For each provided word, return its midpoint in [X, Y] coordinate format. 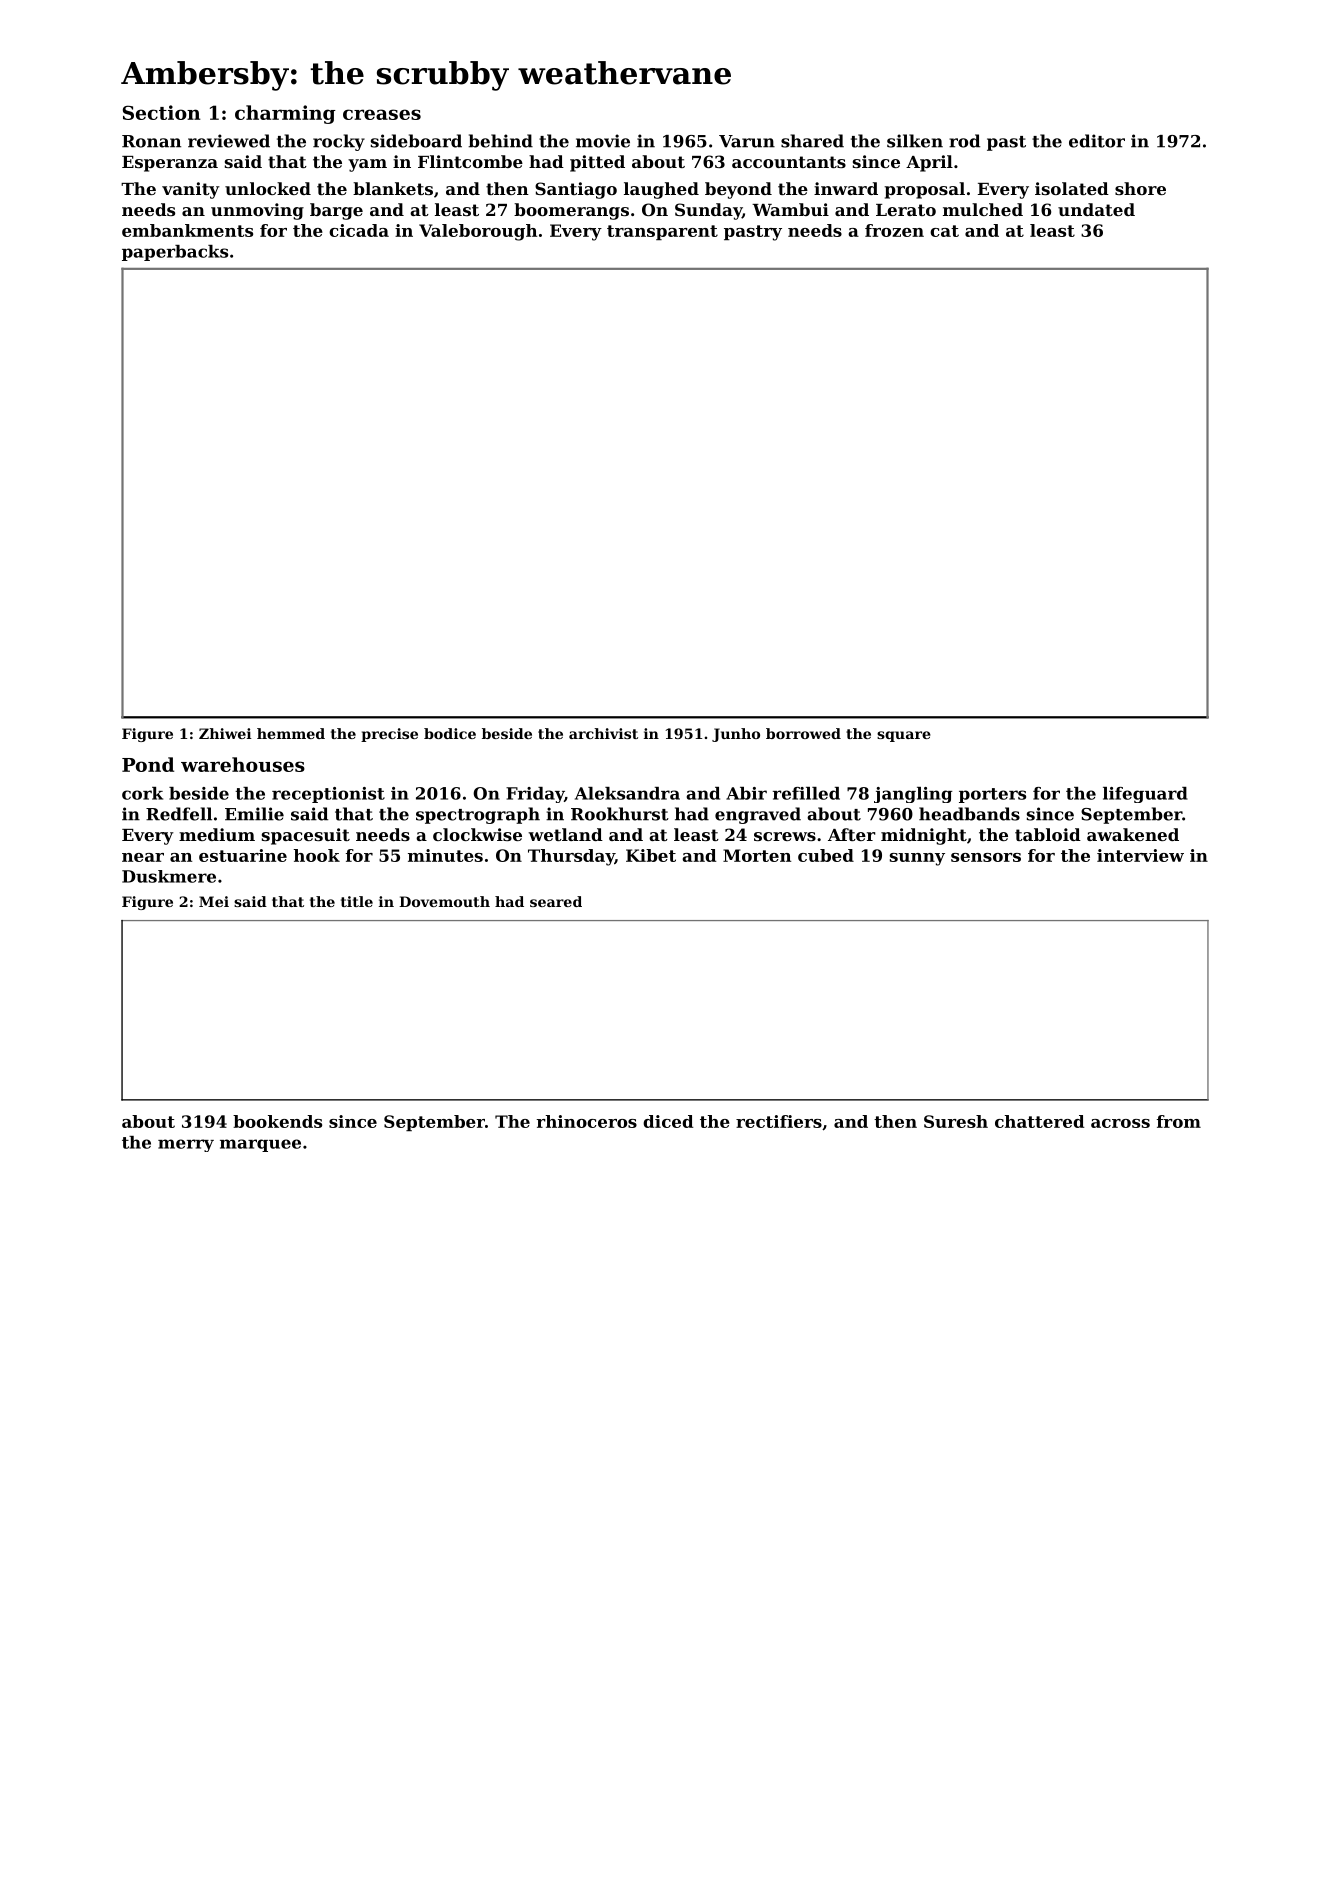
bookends [277, 1121]
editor [1097, 141]
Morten [757, 855]
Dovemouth [444, 901]
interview [1140, 855]
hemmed [291, 733]
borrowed [803, 733]
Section [161, 112]
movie [603, 141]
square [904, 736]
